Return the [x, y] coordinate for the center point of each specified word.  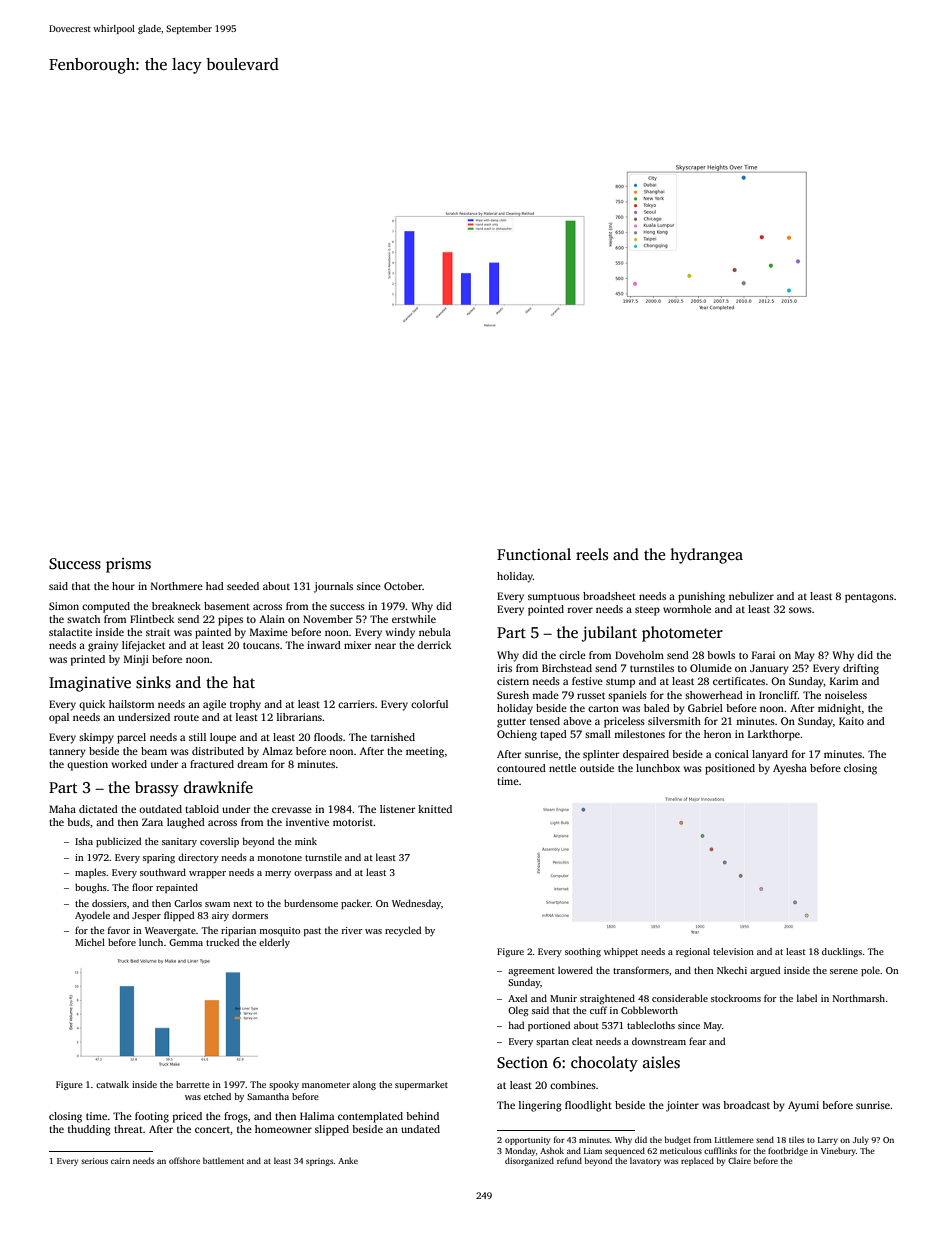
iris [504, 668]
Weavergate [170, 932]
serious [94, 1161]
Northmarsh [859, 998]
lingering [540, 1106]
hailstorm [131, 704]
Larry [828, 1141]
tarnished [393, 737]
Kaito [851, 721]
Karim [844, 681]
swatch [83, 619]
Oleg [518, 1011]
